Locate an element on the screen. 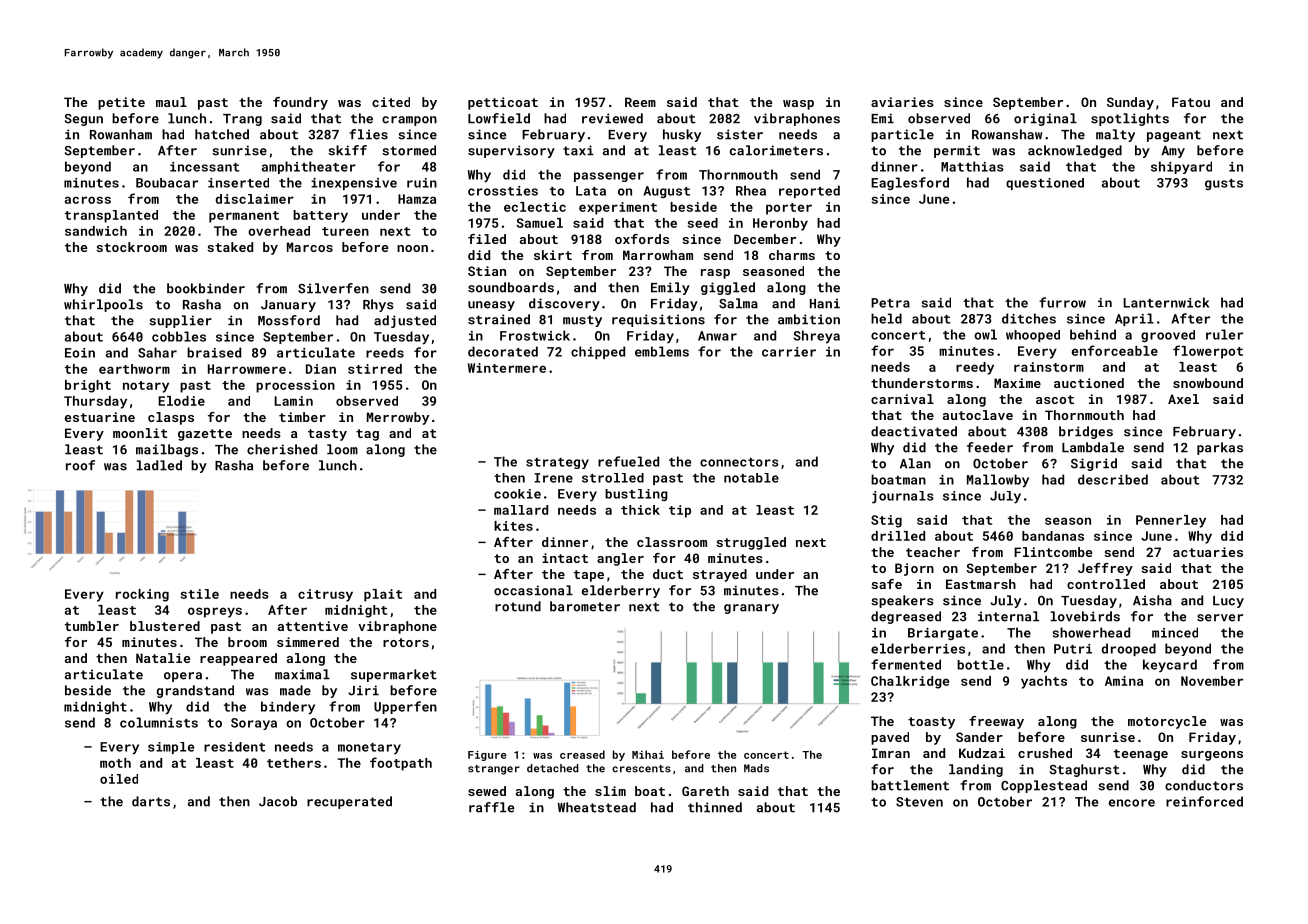 This screenshot has width=1308, height=924. Steven is located at coordinates (919, 802).
